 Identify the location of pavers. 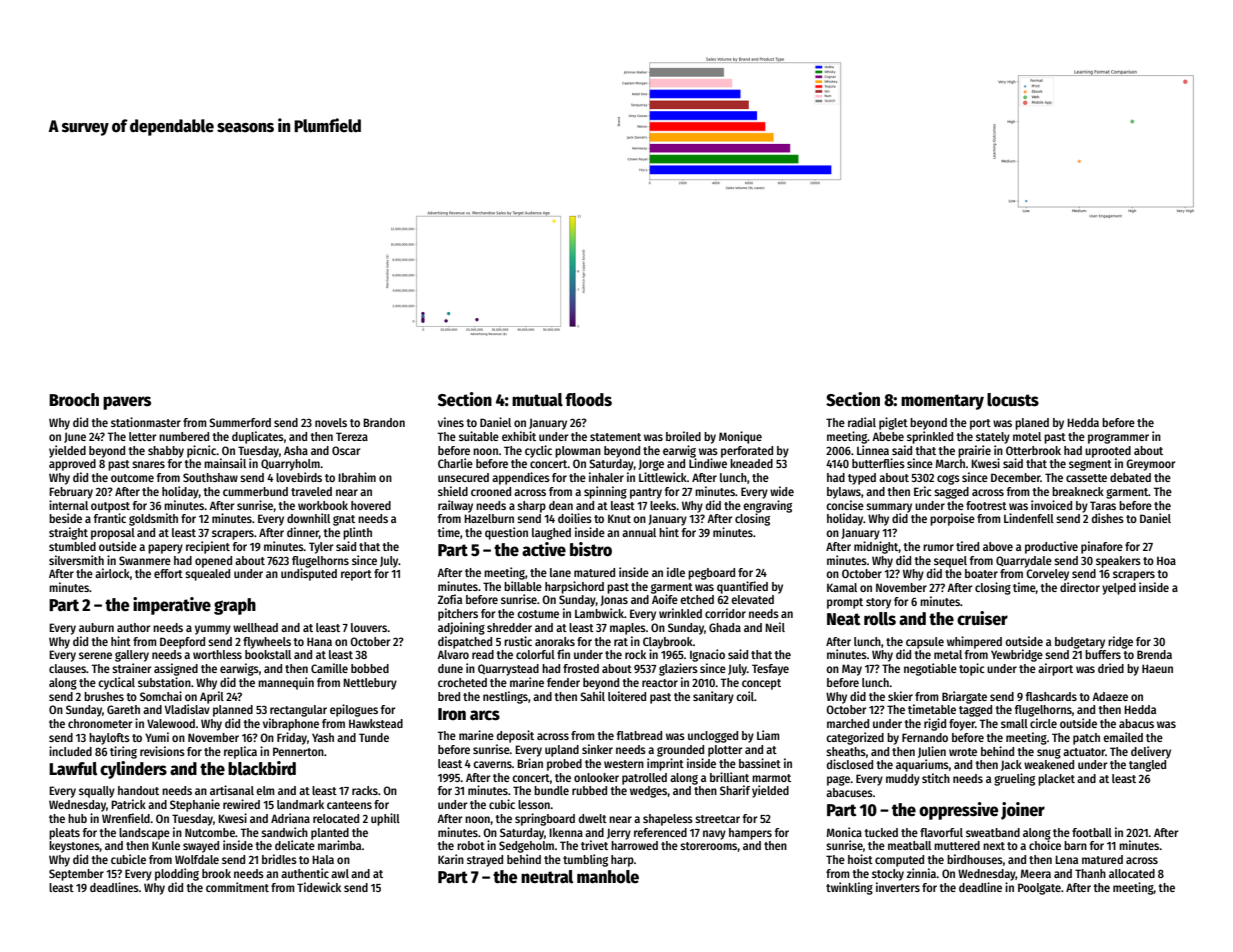
(127, 403).
